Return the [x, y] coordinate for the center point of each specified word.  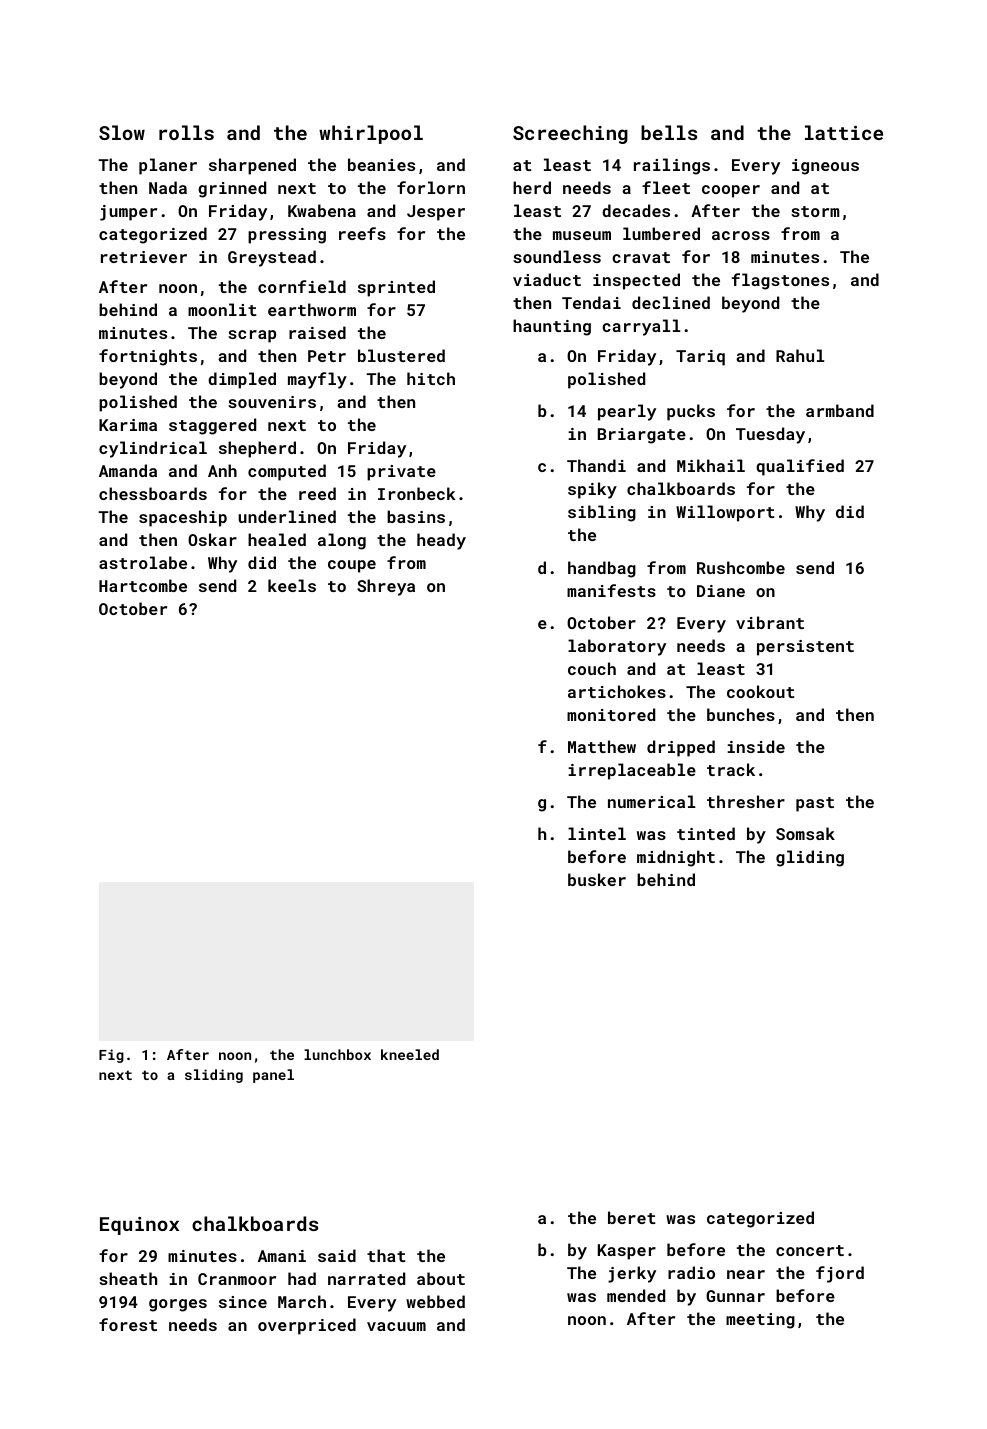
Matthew [602, 746]
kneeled [410, 1054]
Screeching [570, 134]
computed [287, 472]
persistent [805, 648]
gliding [810, 858]
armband [840, 410]
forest [128, 1324]
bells [669, 132]
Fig [111, 1056]
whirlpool [371, 134]
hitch [431, 378]
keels [292, 585]
